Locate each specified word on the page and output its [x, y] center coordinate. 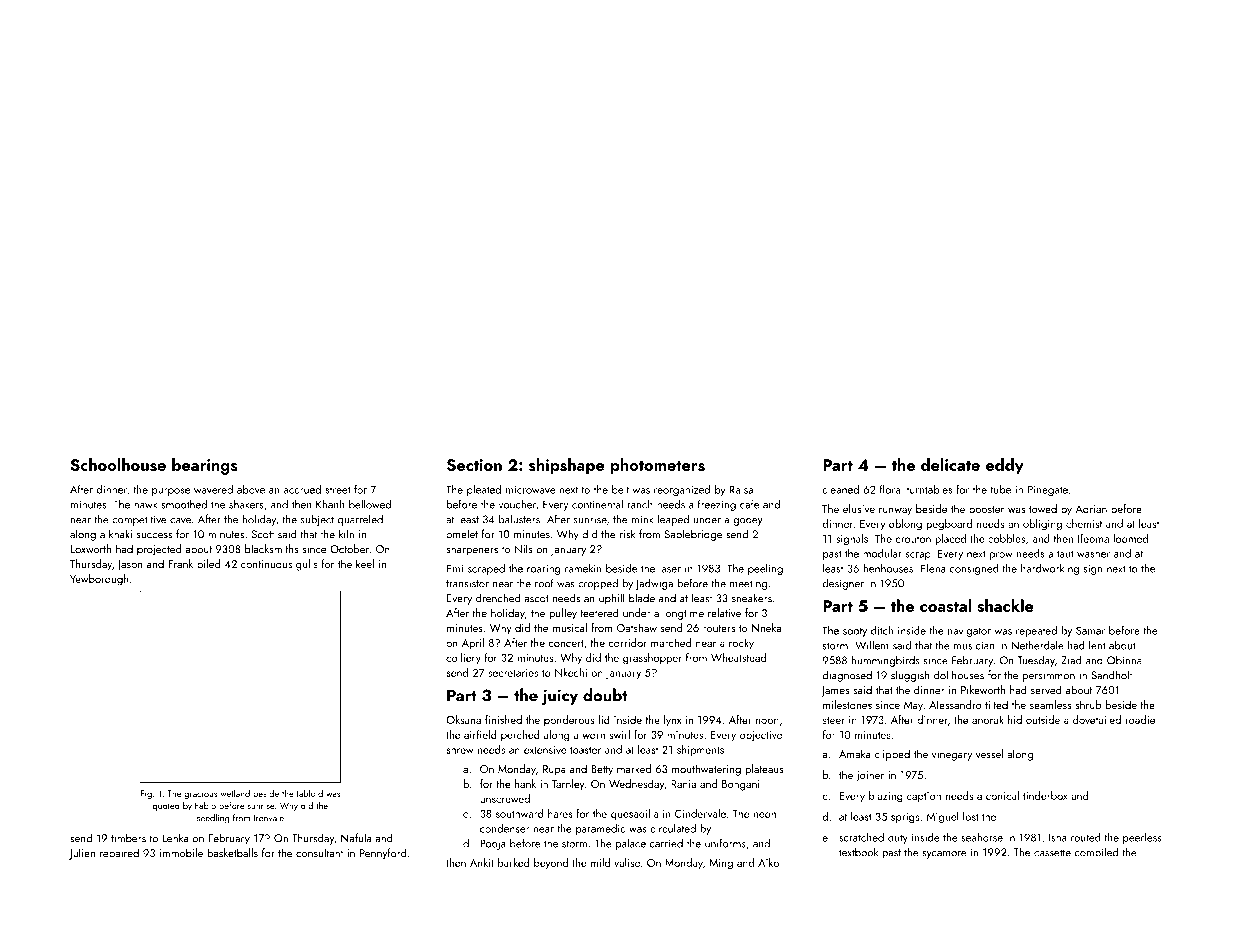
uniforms [725, 843]
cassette [1052, 853]
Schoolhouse [118, 464]
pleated [484, 490]
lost [971, 816]
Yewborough [99, 580]
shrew [459, 749]
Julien [82, 854]
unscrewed [505, 798]
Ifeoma [1093, 538]
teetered [599, 612]
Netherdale [1037, 645]
